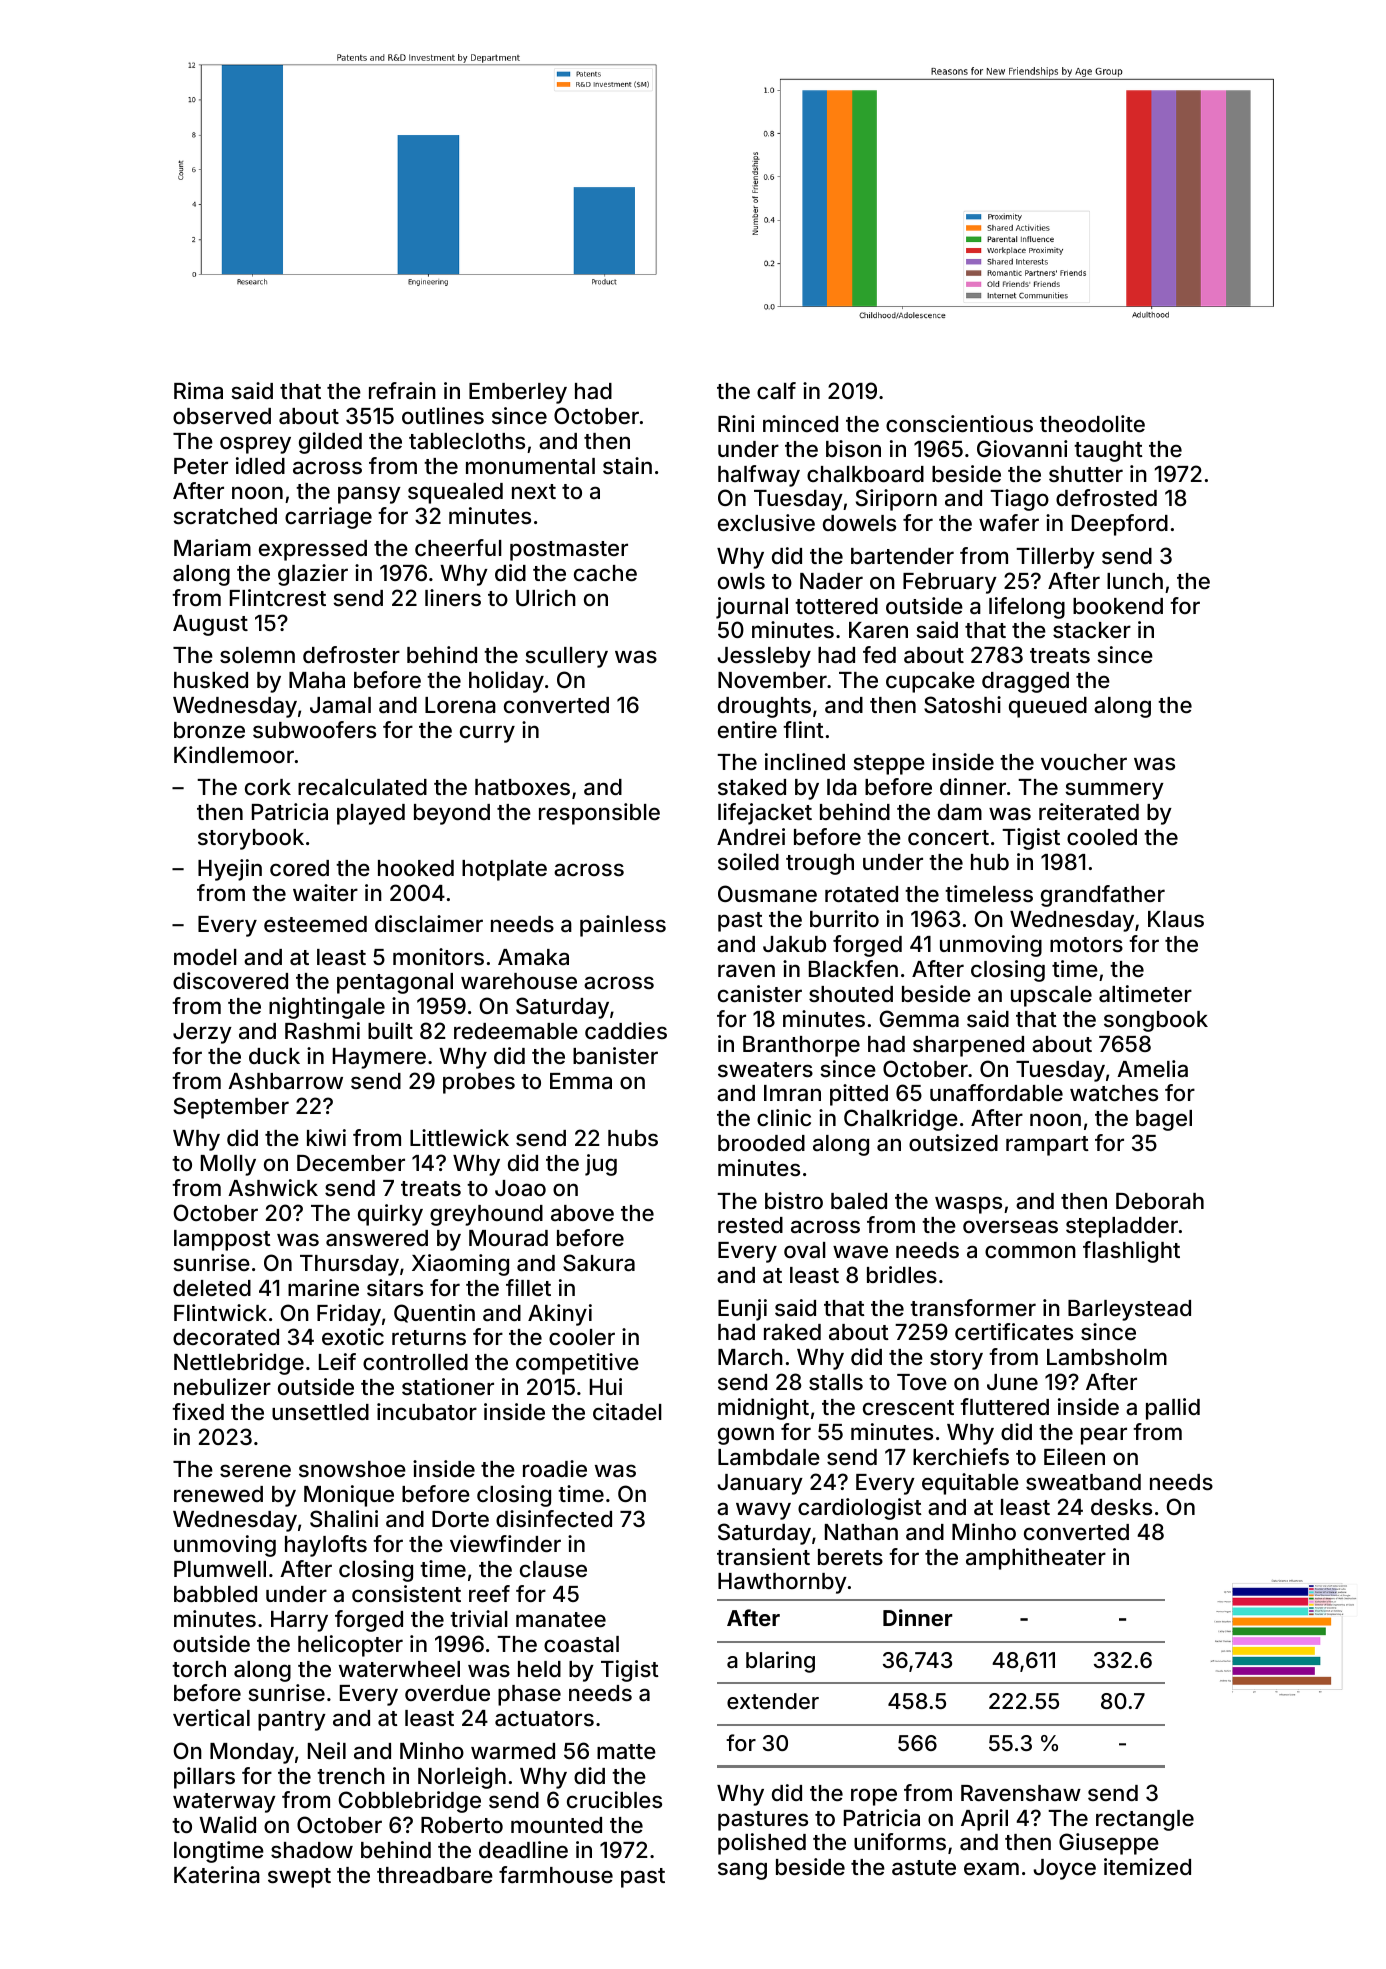 Image resolution: width=1386 pixels, height=1969 pixels. Describe the element at coordinates (539, 1669) in the image. I see `held` at that location.
